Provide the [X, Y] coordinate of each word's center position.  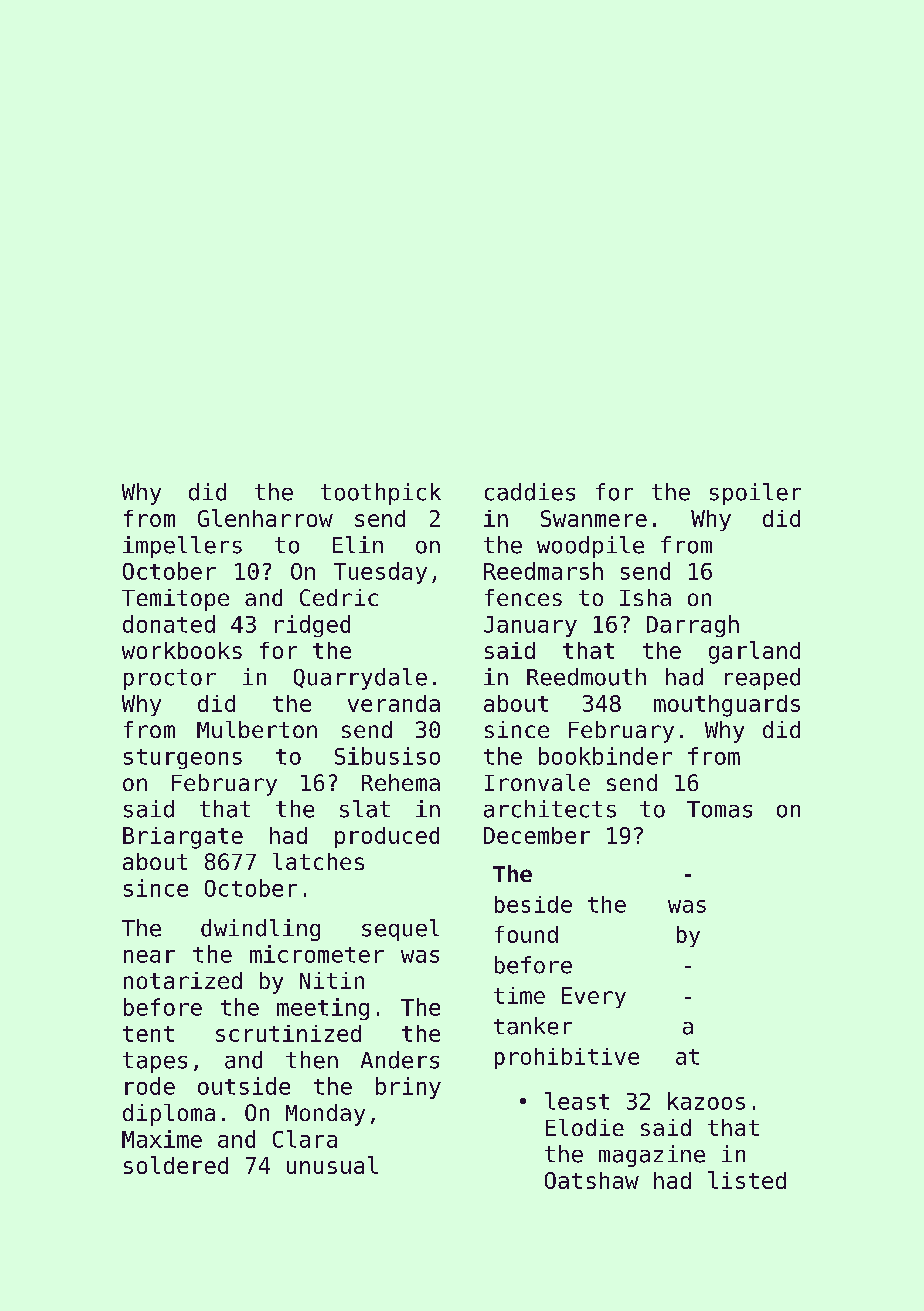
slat [365, 809]
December [537, 835]
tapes [155, 1062]
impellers [182, 547]
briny [408, 1088]
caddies [530, 492]
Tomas [719, 809]
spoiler [755, 494]
